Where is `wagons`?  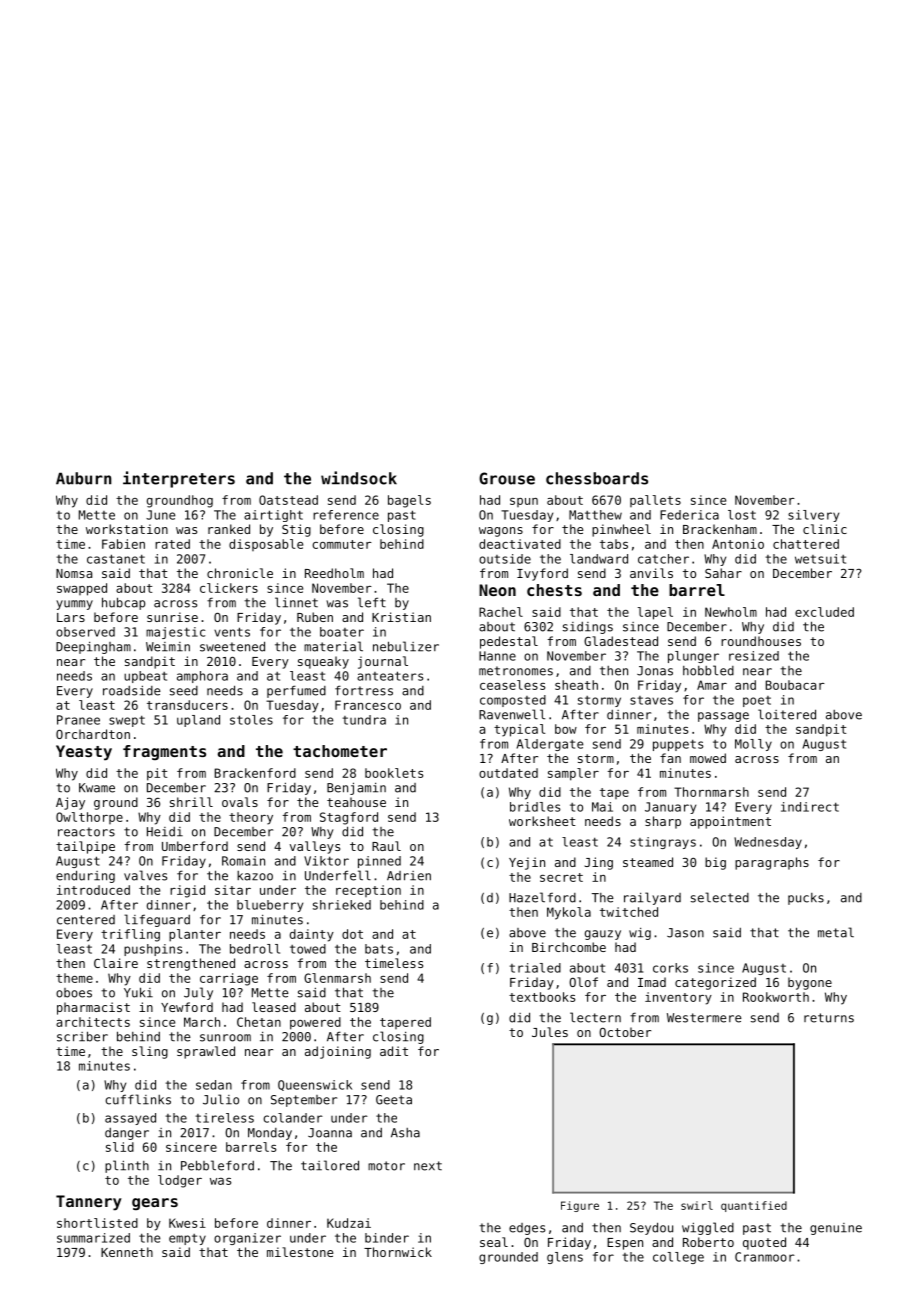
wagons is located at coordinates (501, 532).
